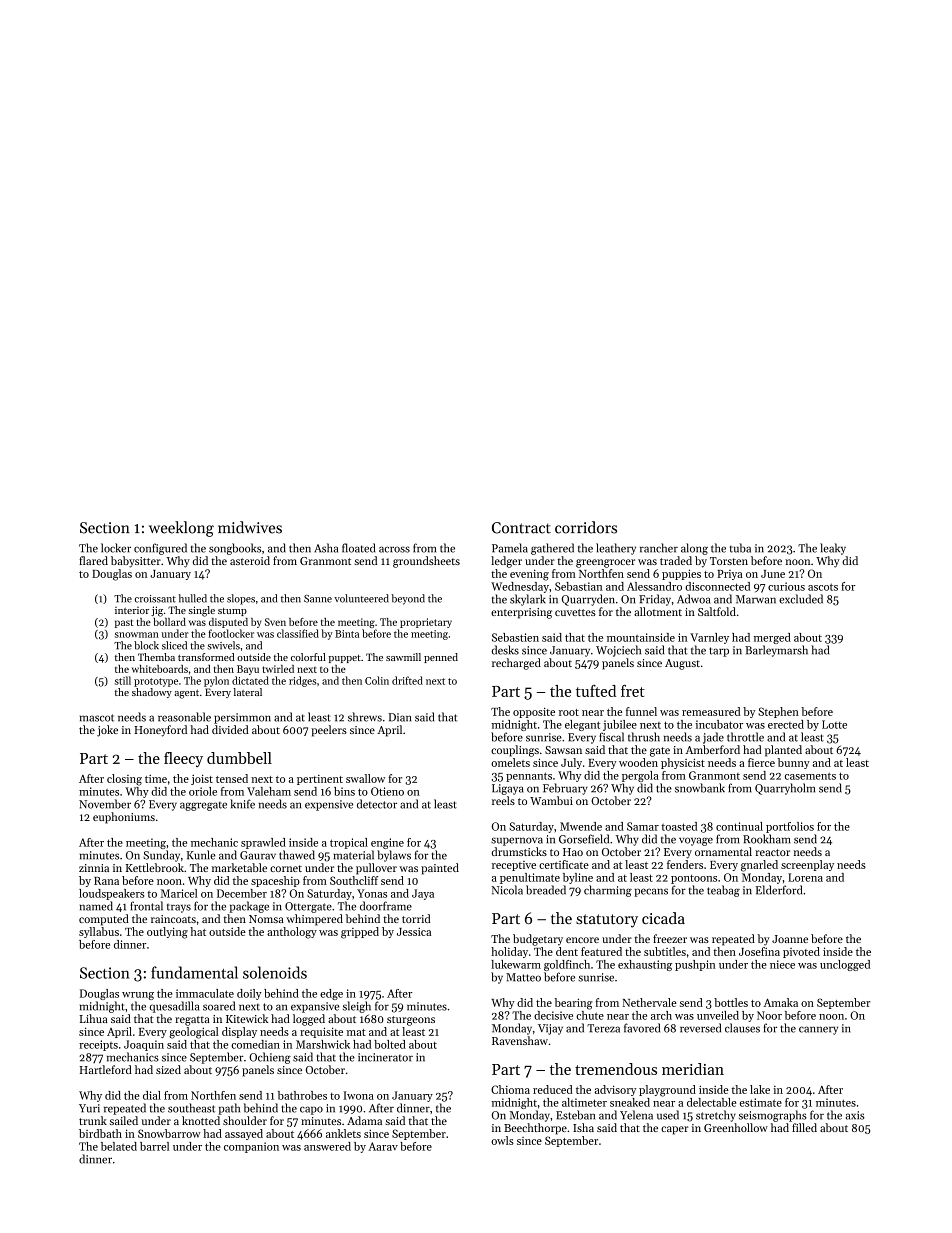  What do you see at coordinates (144, 1045) in the document?
I see `Joaquin` at bounding box center [144, 1045].
